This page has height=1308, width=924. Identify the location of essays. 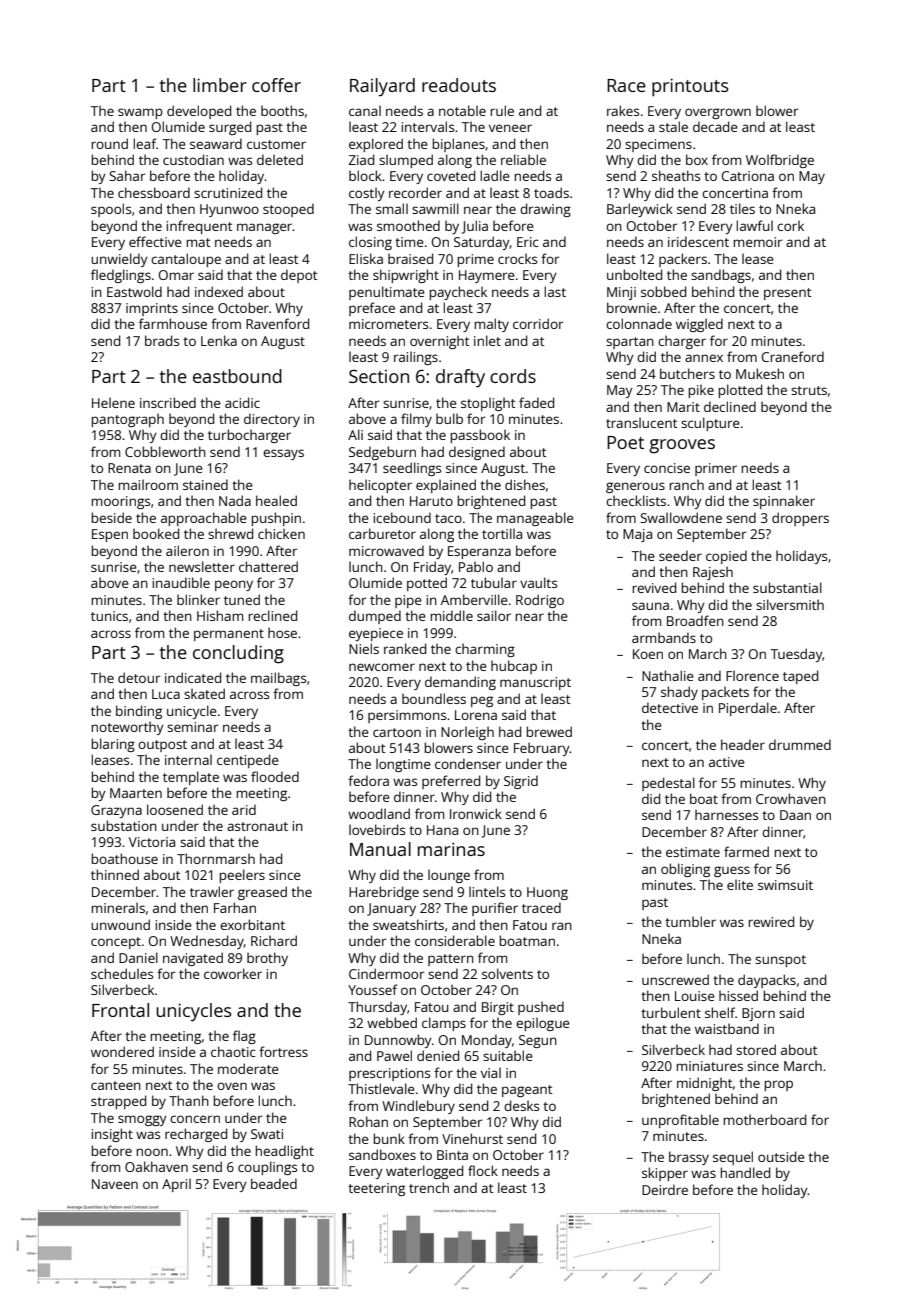
(283, 454).
